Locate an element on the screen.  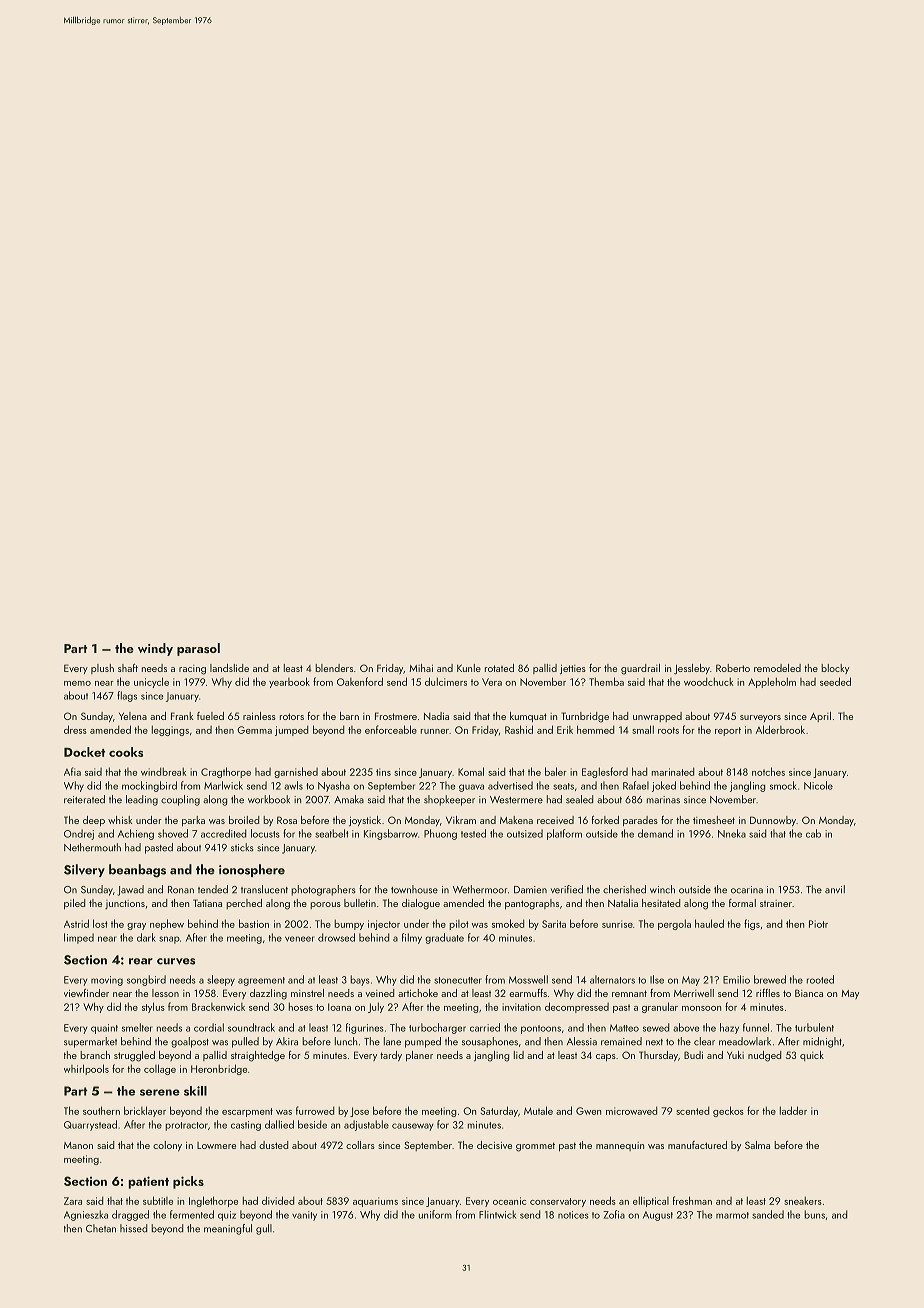
yearbook is located at coordinates (289, 682).
